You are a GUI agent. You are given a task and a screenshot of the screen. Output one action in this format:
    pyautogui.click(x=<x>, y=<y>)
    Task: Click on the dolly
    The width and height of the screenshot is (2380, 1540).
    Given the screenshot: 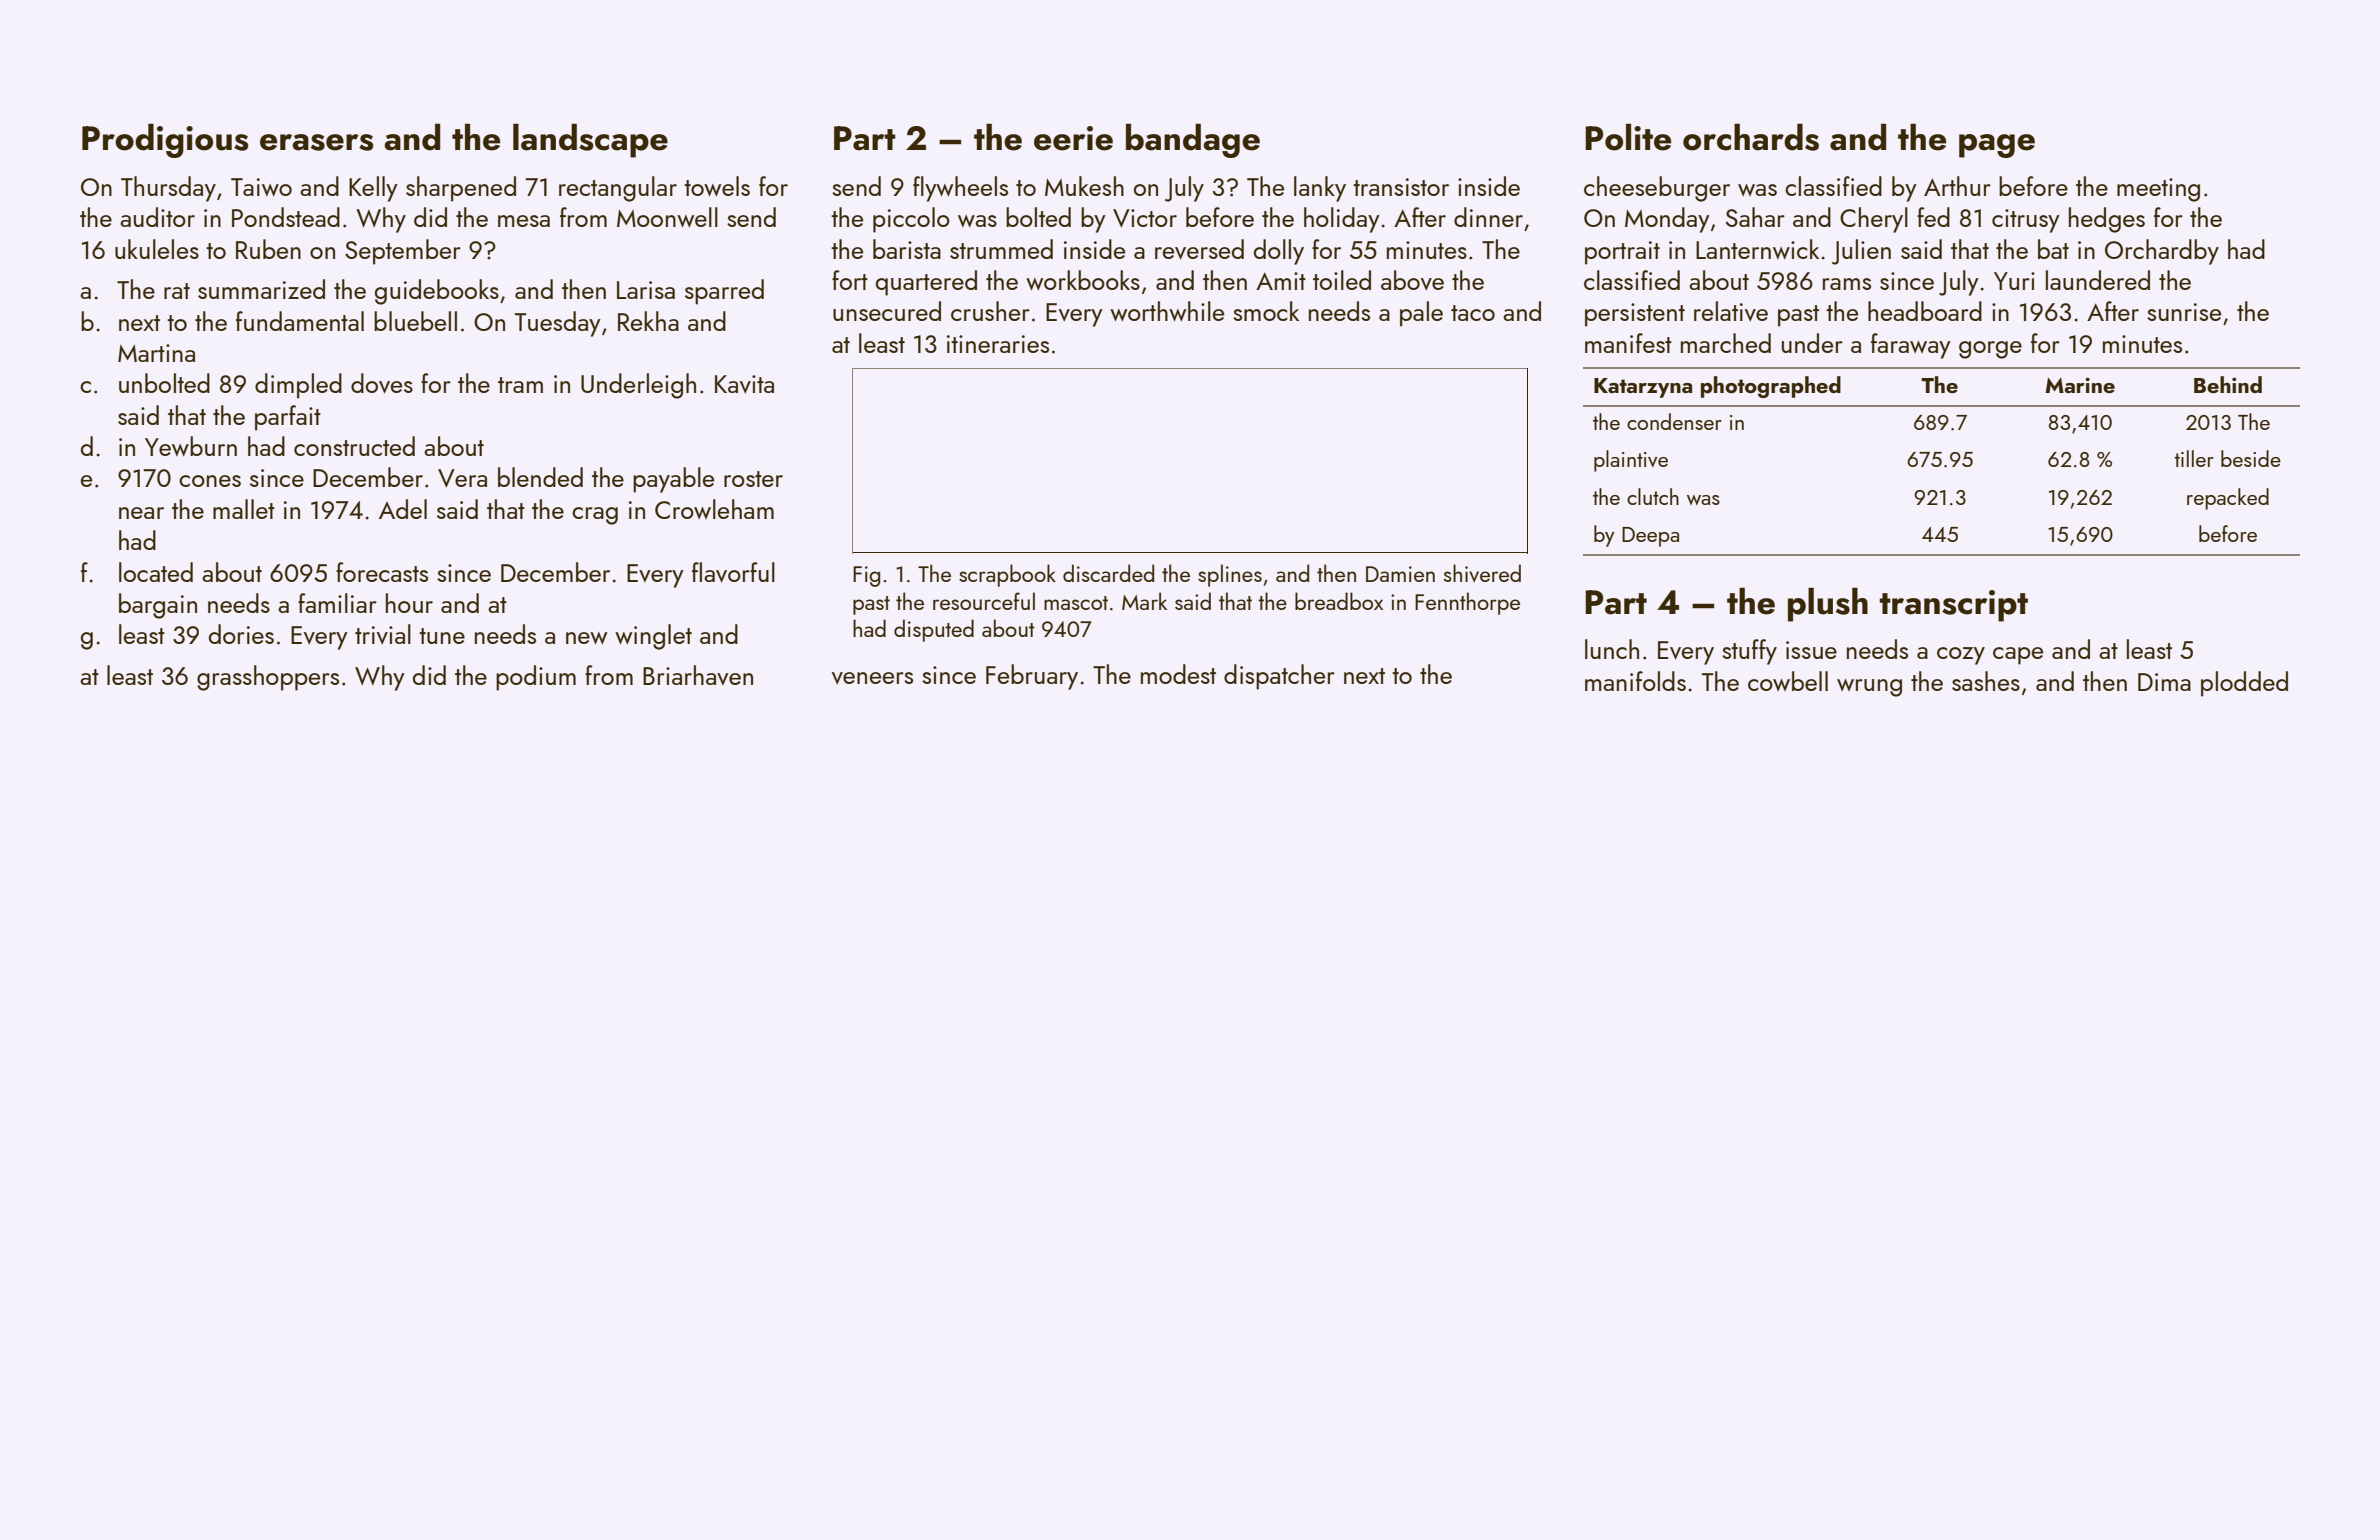 What is the action you would take?
    pyautogui.click(x=1279, y=252)
